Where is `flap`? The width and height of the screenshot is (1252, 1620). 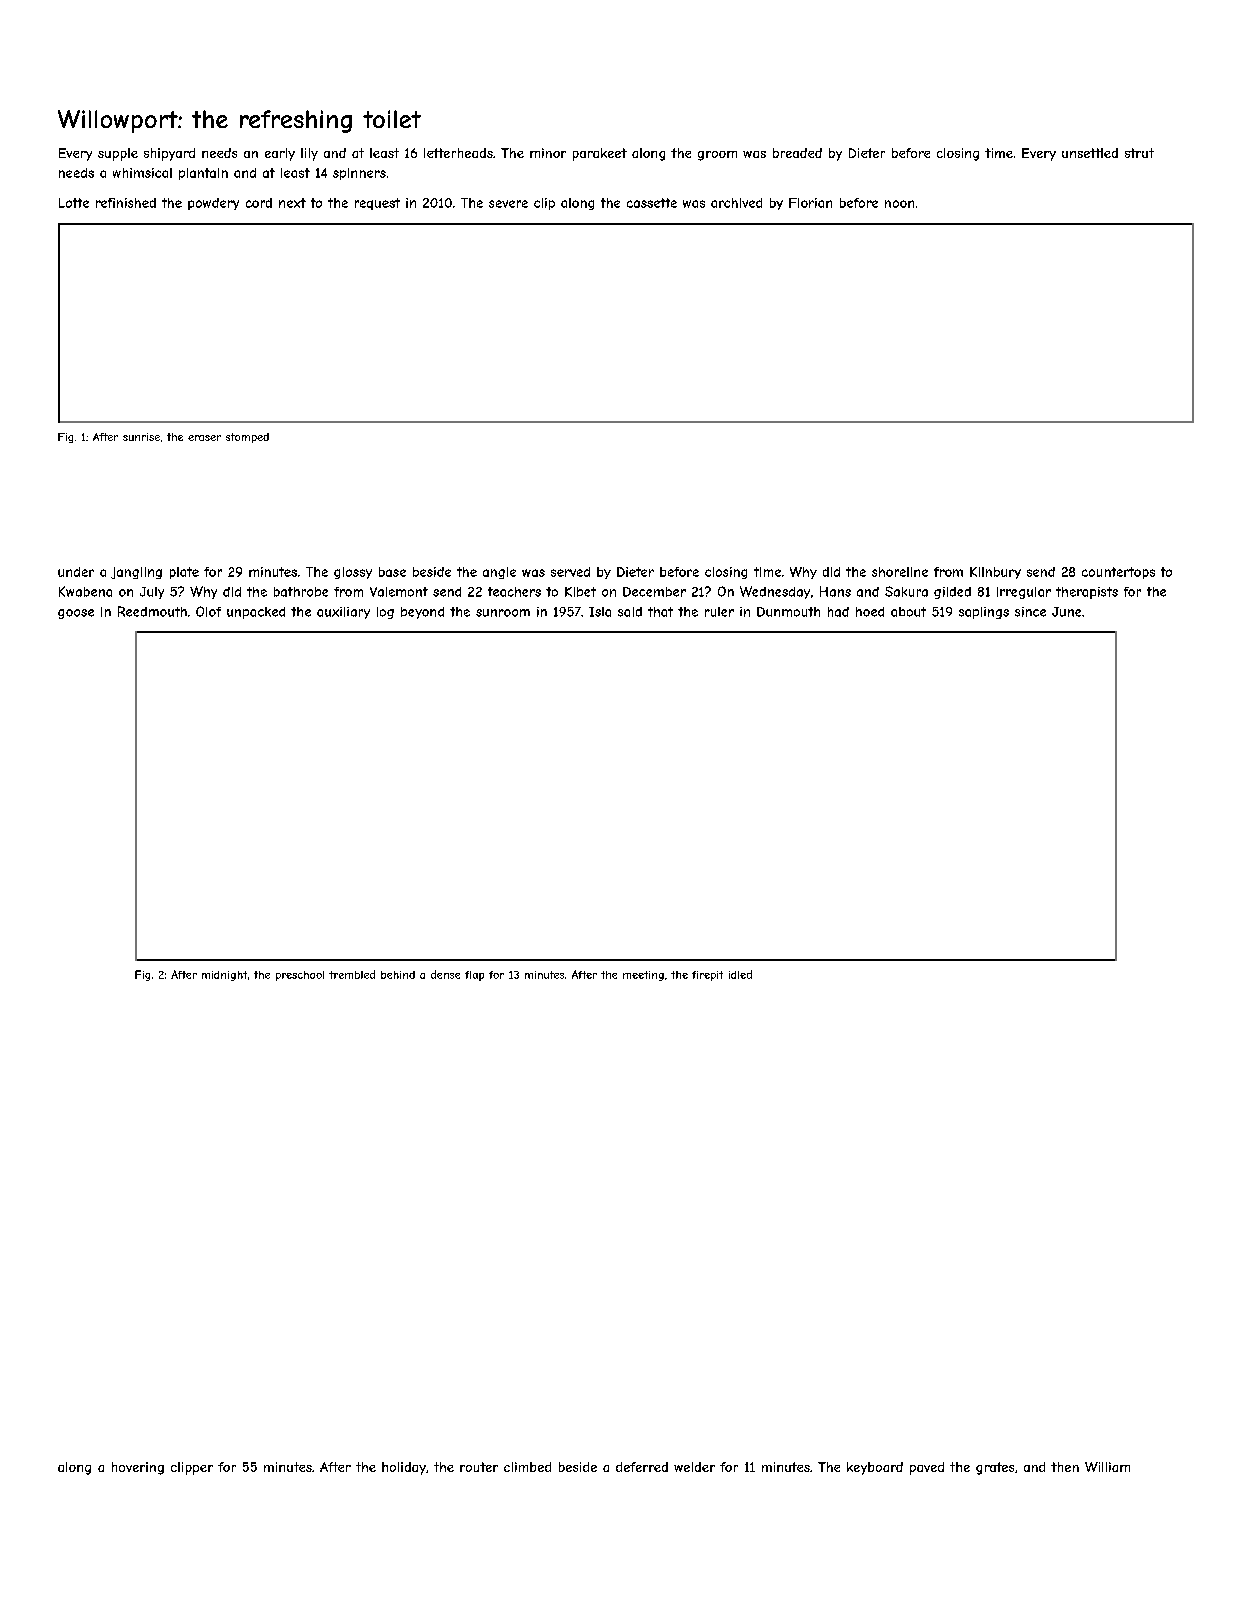
flap is located at coordinates (474, 976).
